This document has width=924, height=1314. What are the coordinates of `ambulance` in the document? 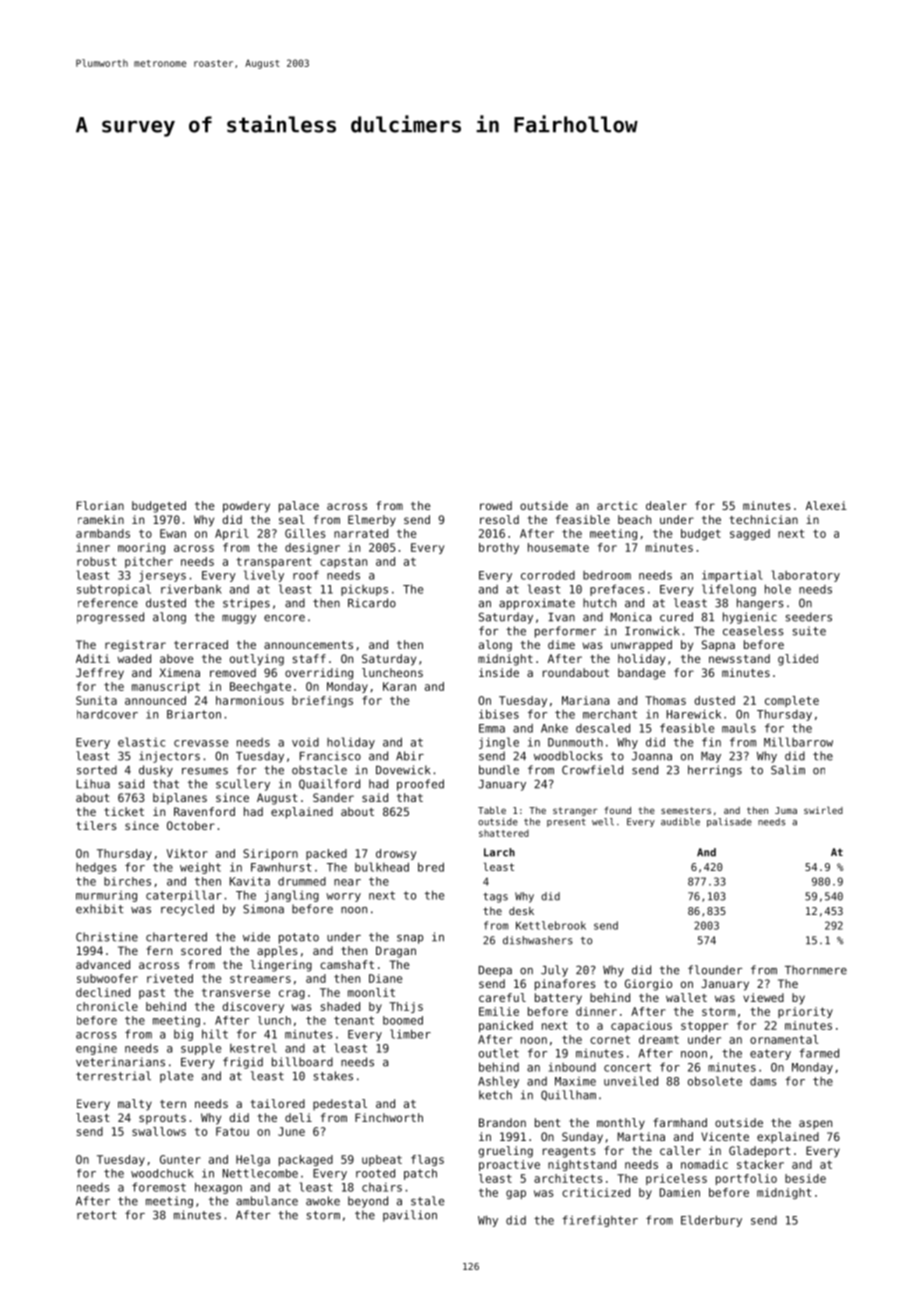 It's located at (267, 1201).
